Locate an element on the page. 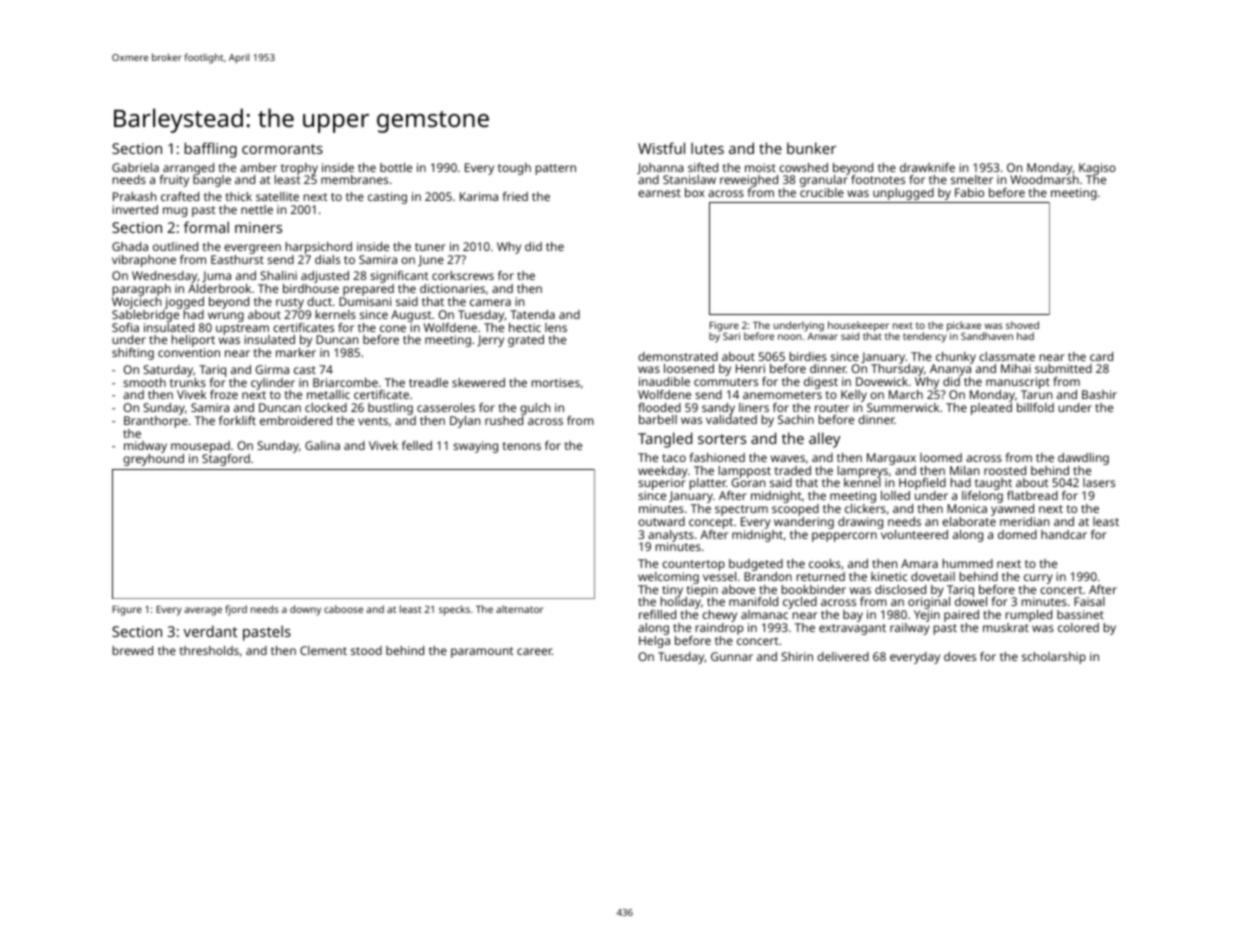  liners is located at coordinates (754, 407).
